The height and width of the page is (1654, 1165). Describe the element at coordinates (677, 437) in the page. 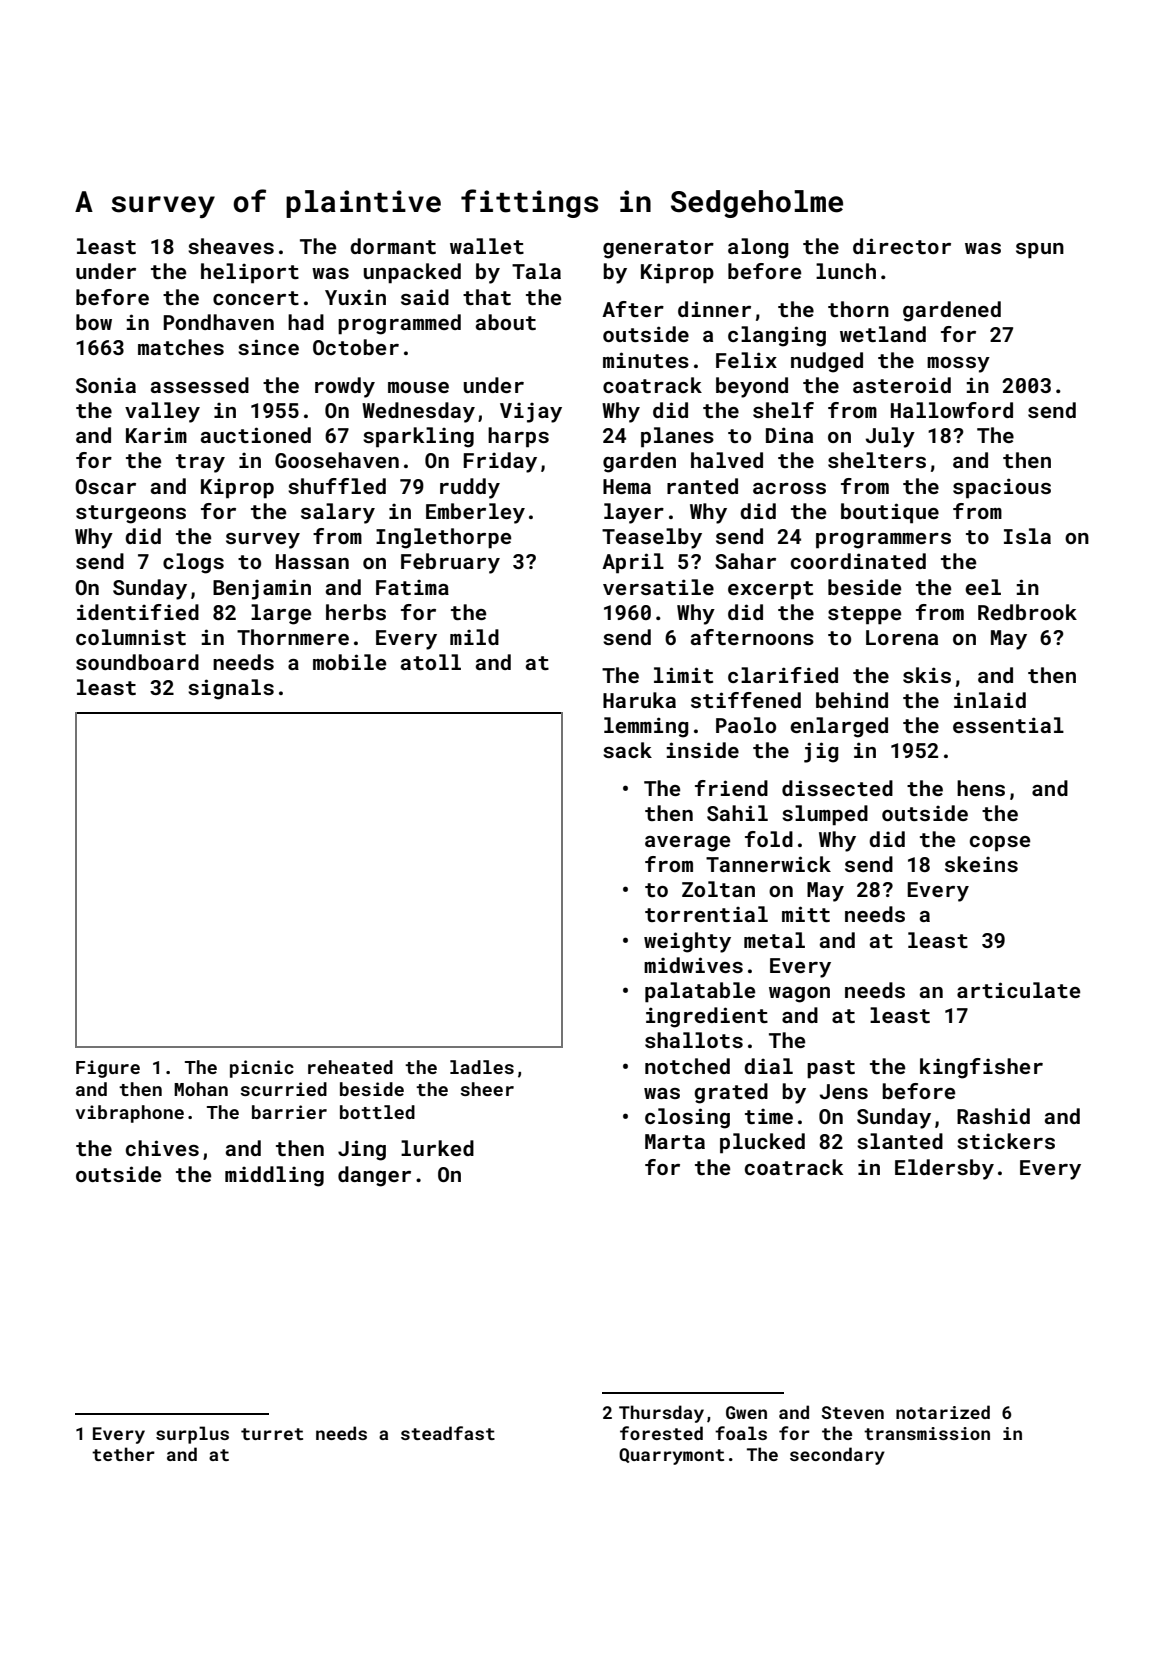

I see `planes` at that location.
